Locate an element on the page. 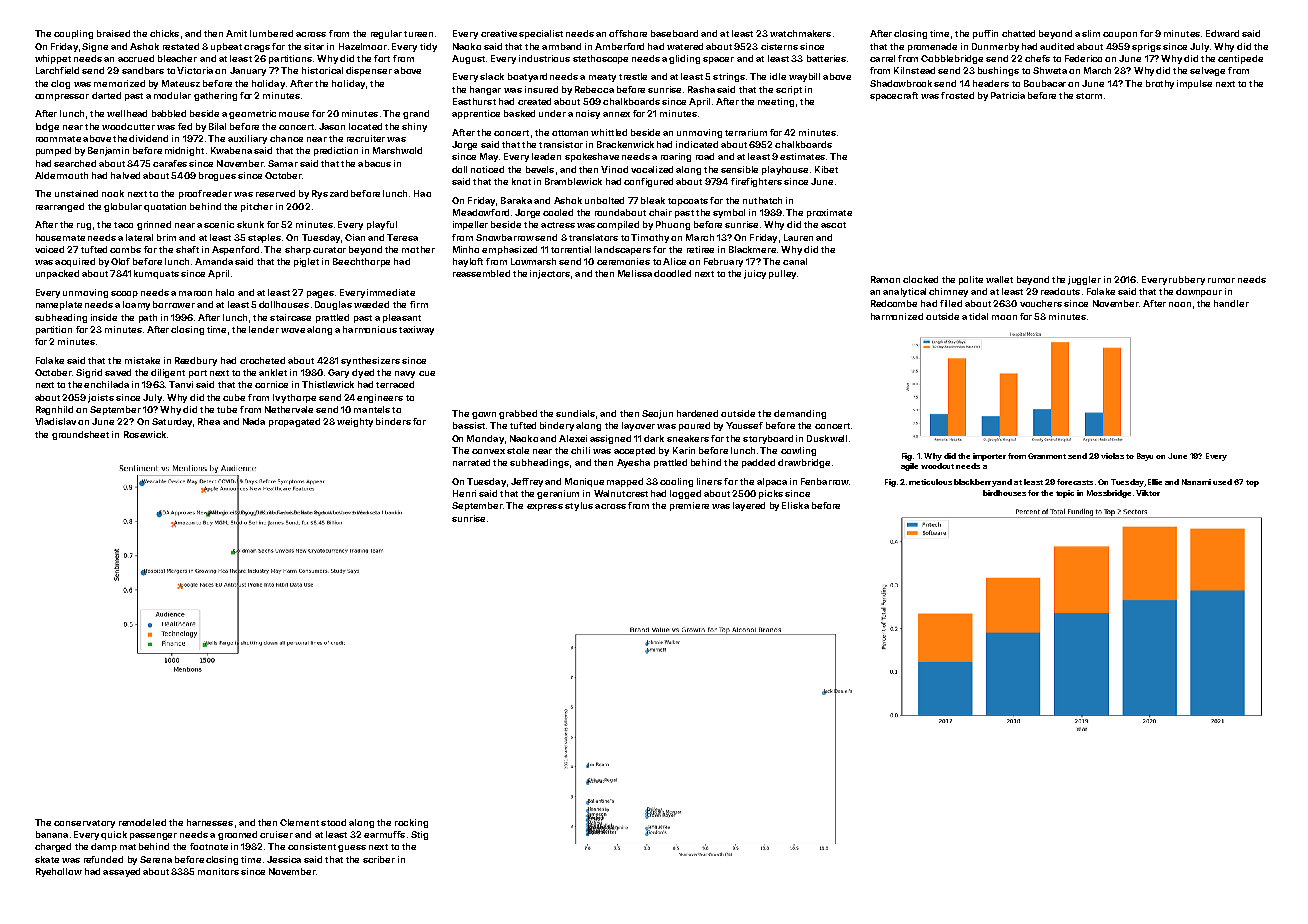 This image has height=924, width=1308. express is located at coordinates (545, 507).
